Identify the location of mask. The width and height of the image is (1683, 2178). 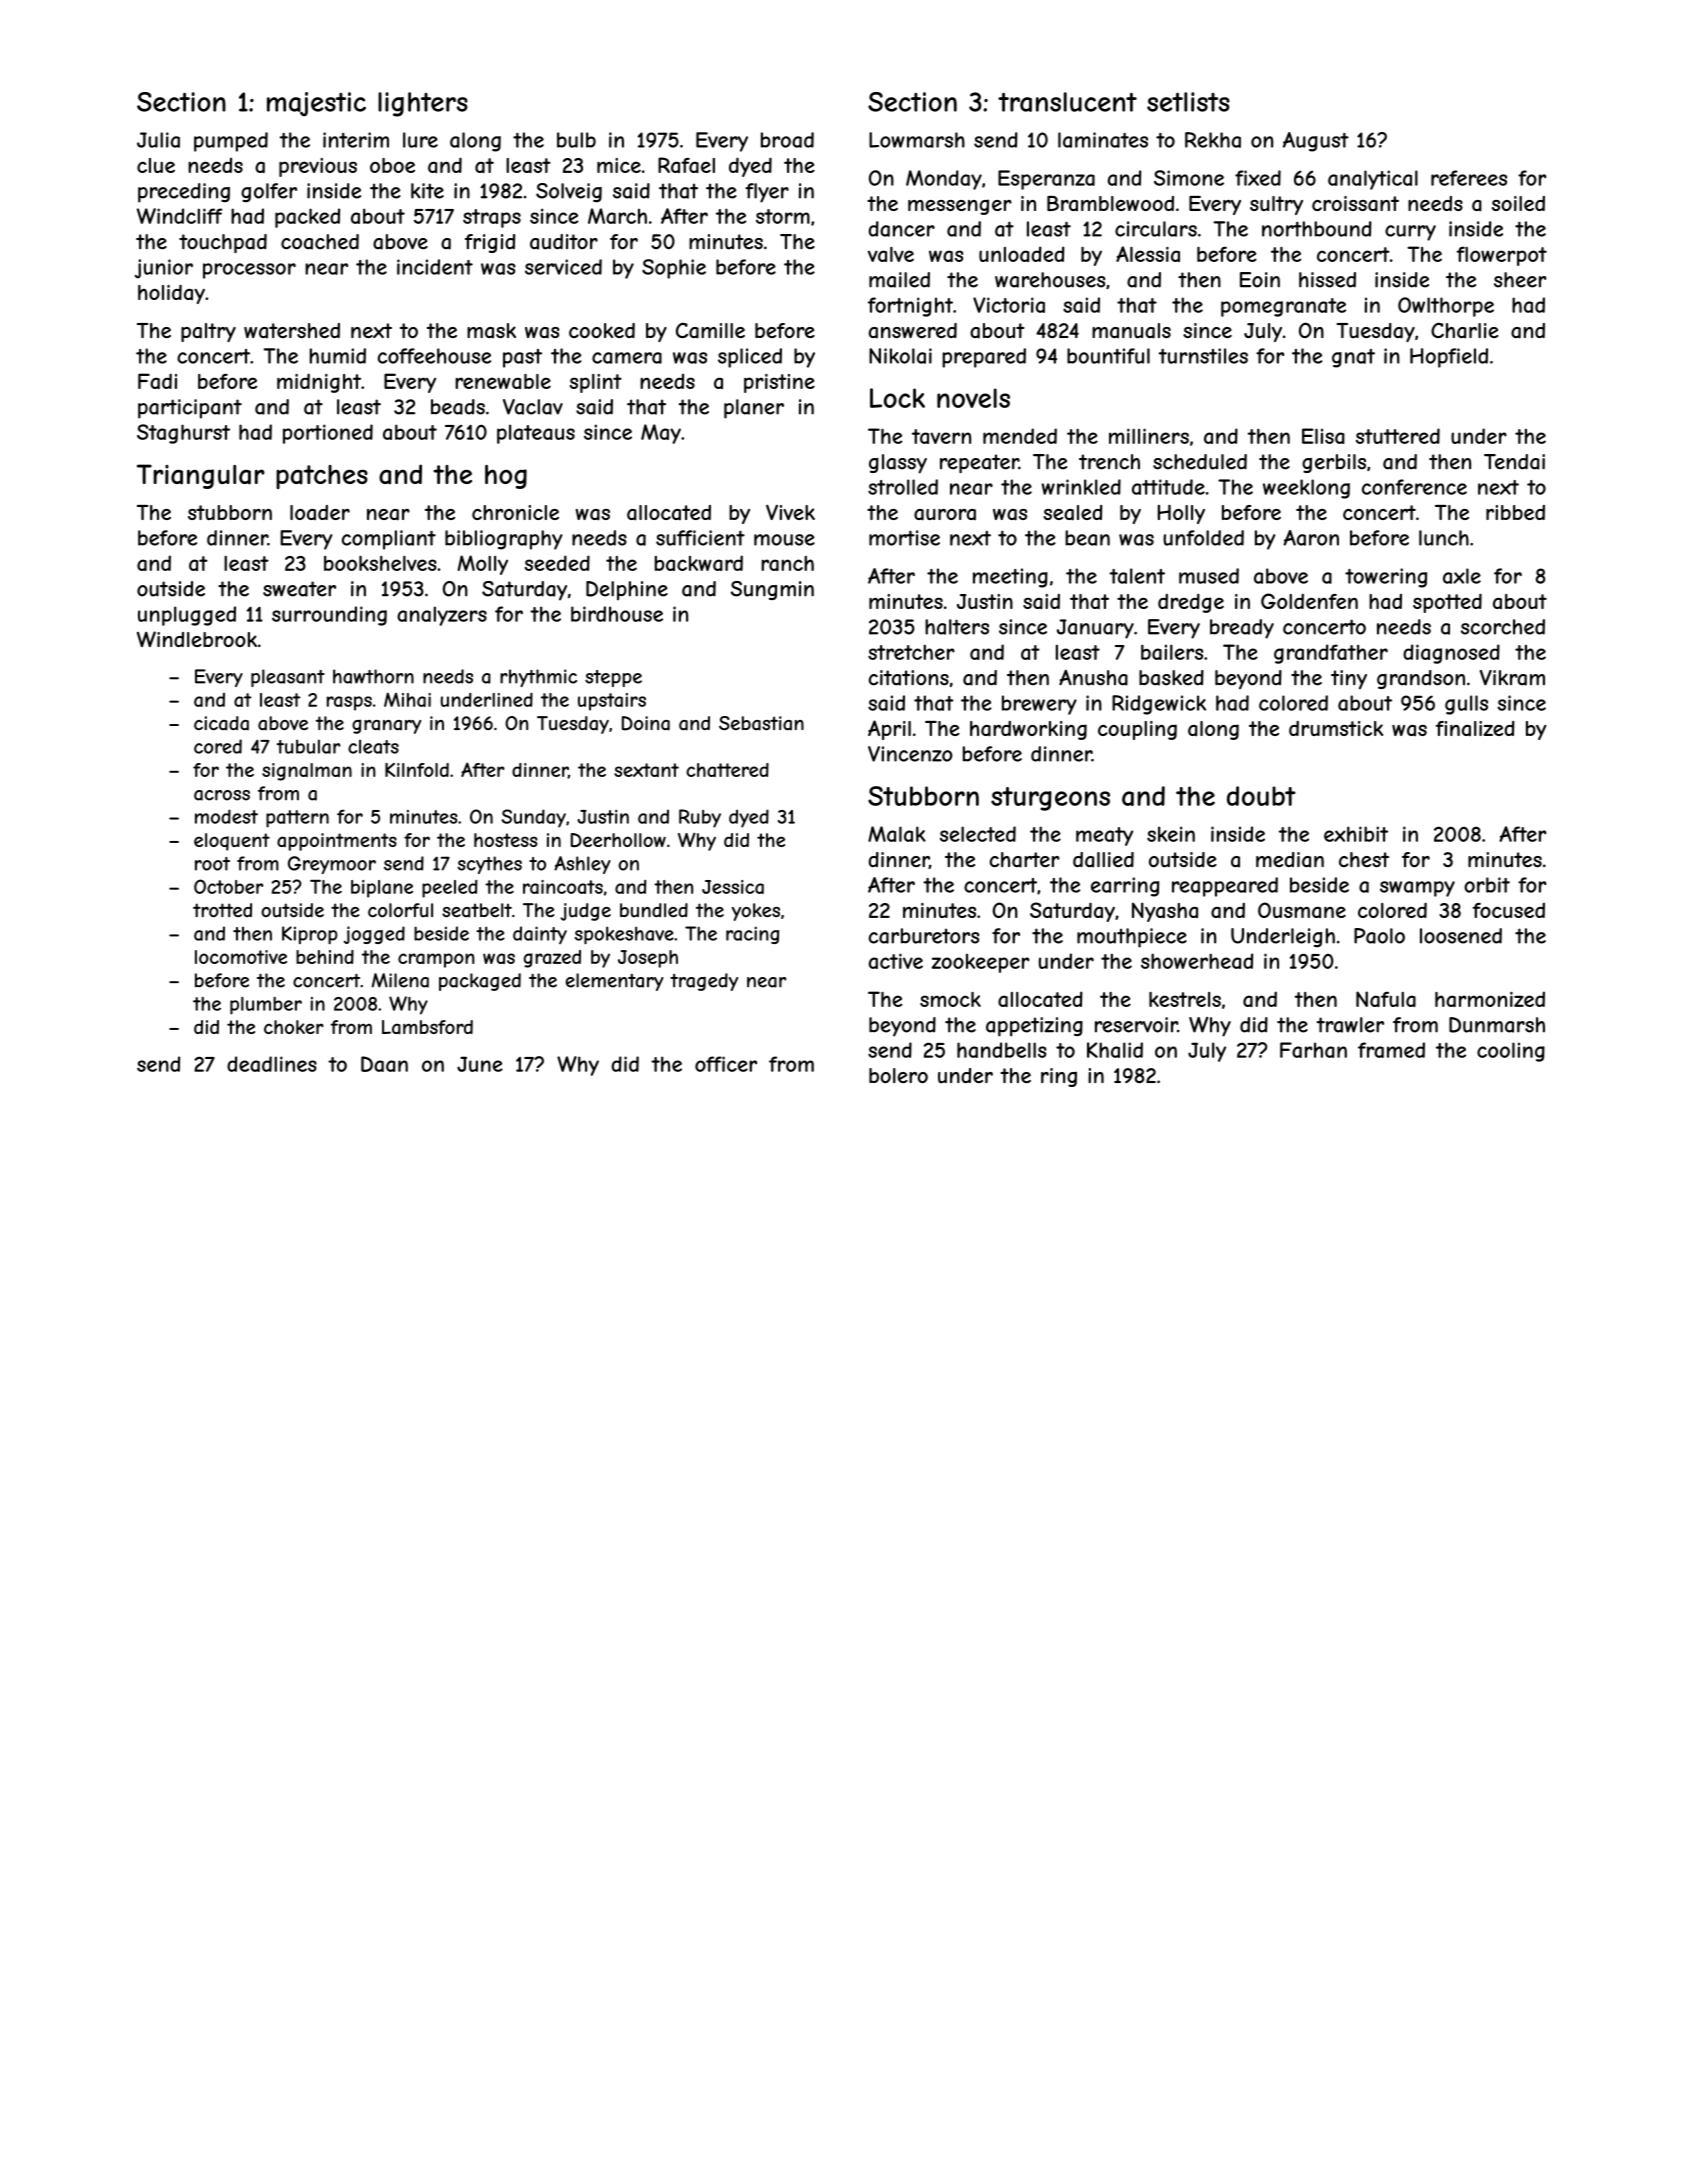
(491, 331).
